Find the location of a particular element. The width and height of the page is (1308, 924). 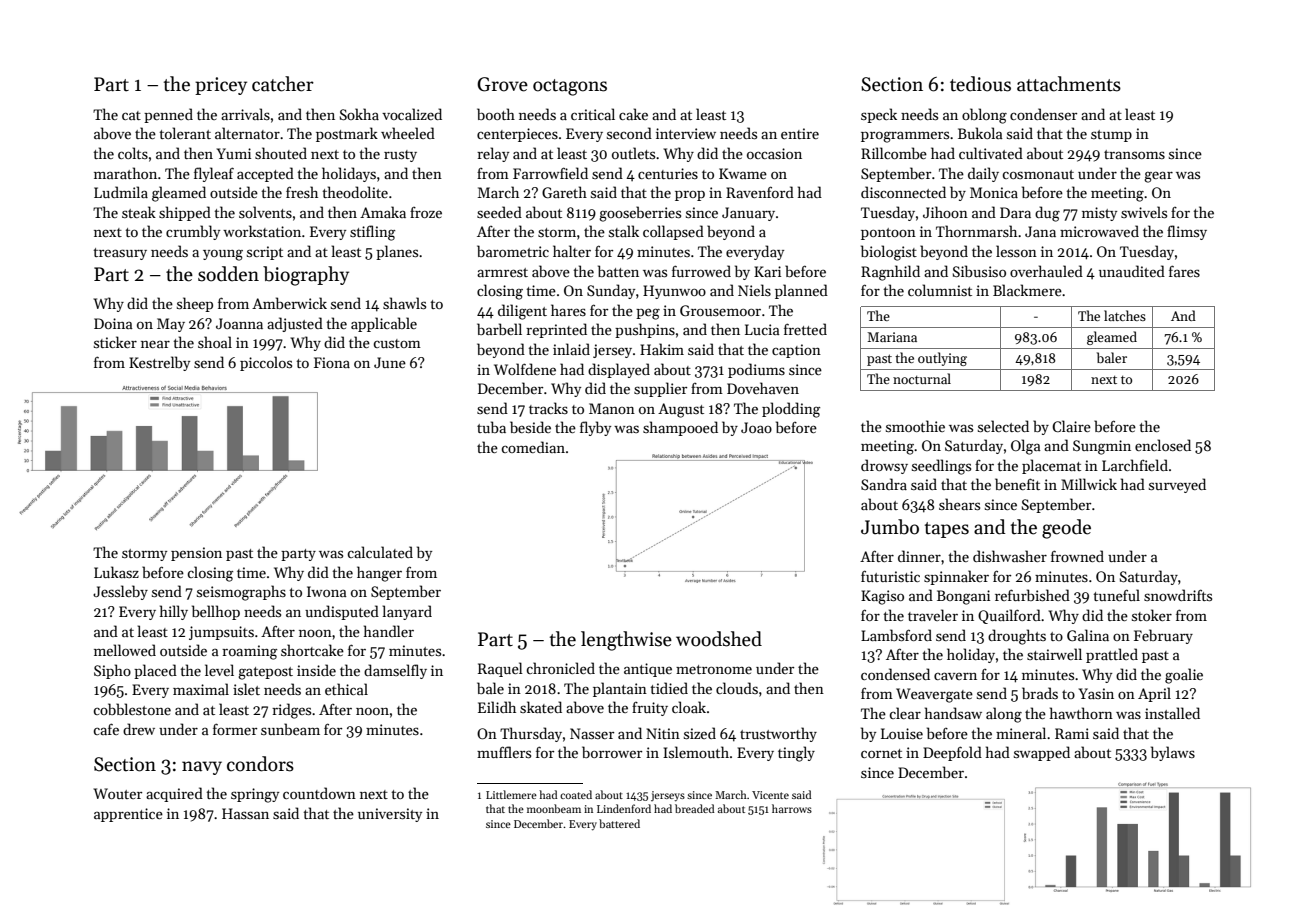

script is located at coordinates (265, 253).
